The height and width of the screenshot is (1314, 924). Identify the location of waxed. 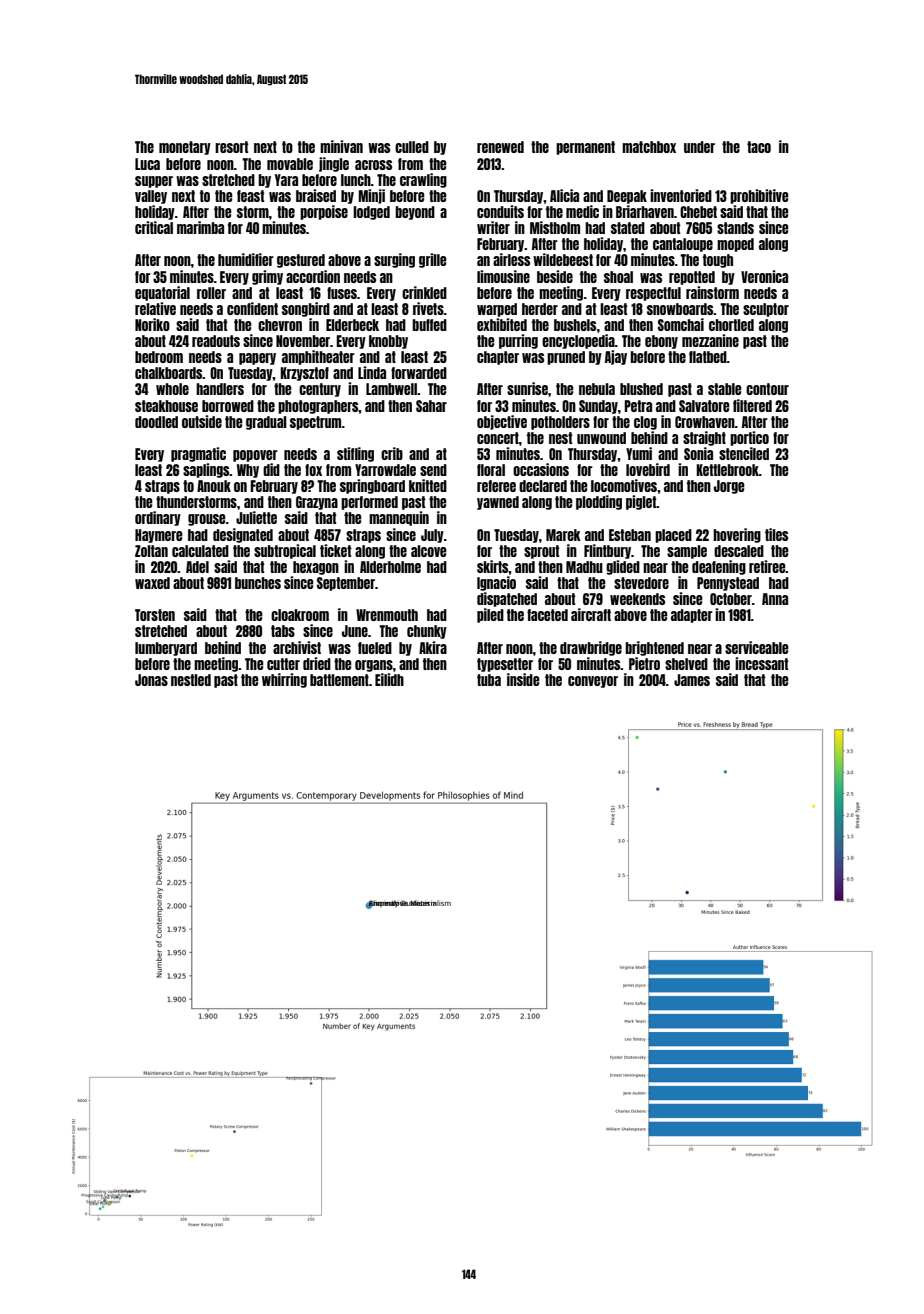
(152, 583).
